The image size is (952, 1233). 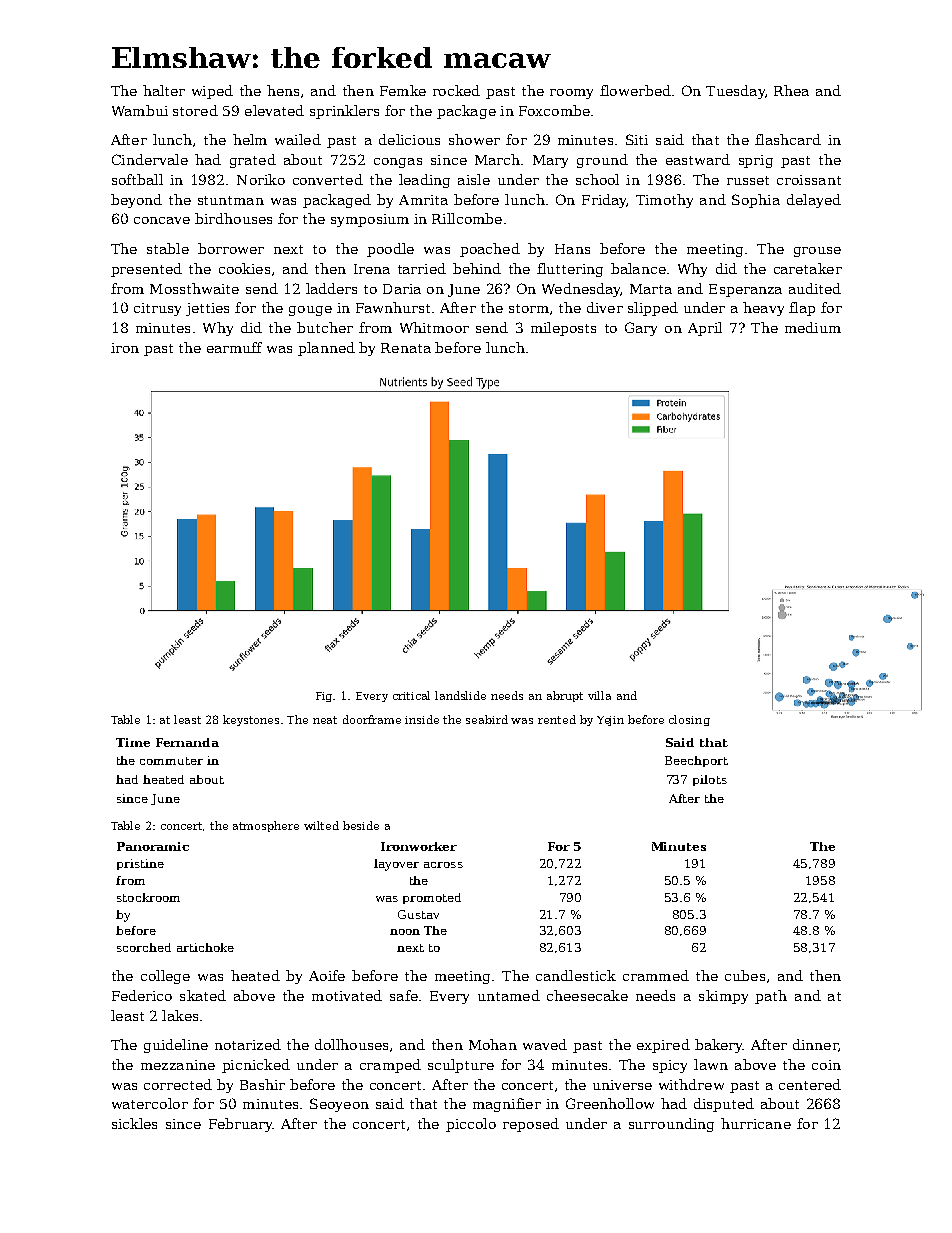 What do you see at coordinates (283, 90) in the page?
I see `hens` at bounding box center [283, 90].
